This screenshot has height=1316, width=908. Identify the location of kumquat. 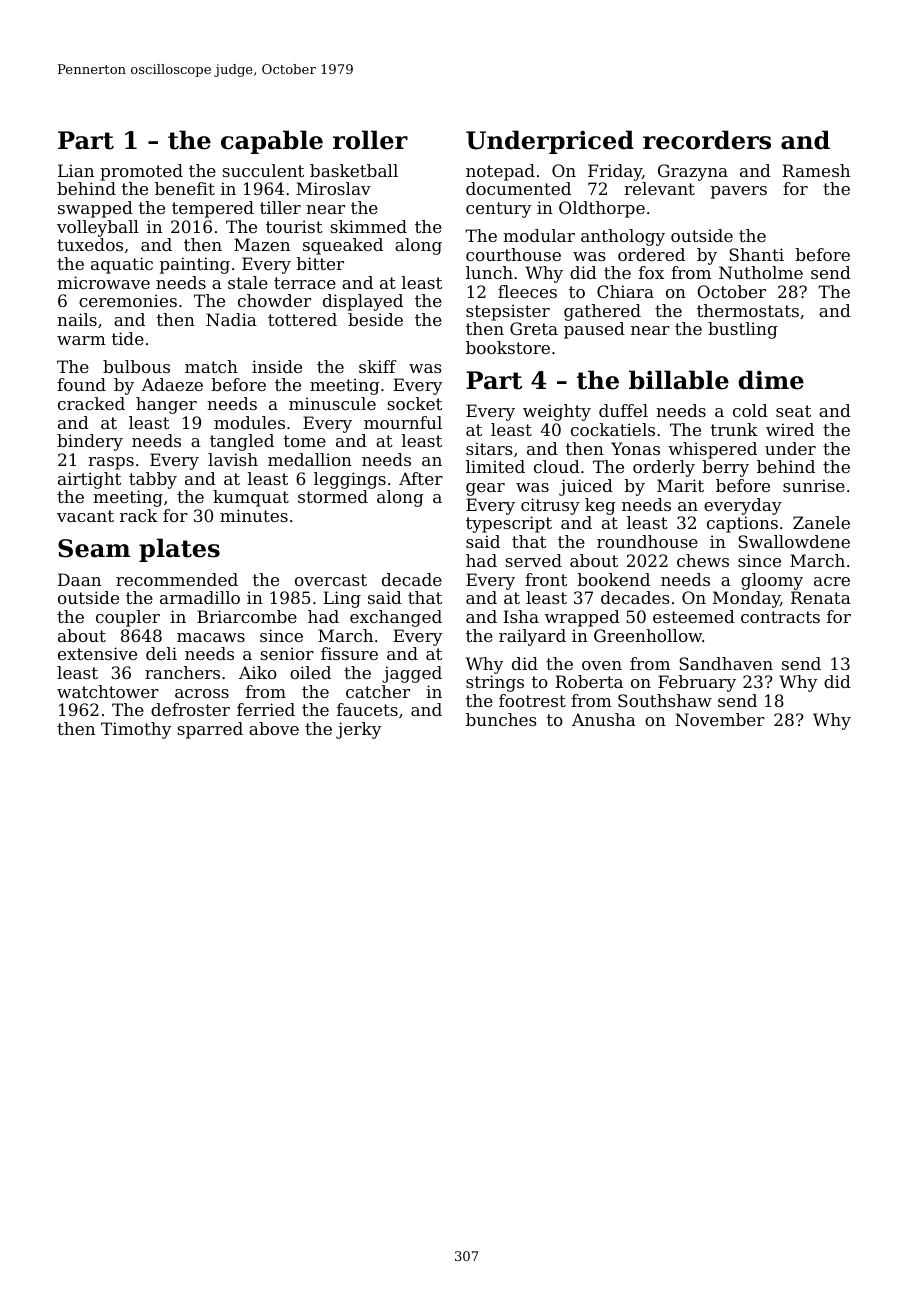
(251, 498).
